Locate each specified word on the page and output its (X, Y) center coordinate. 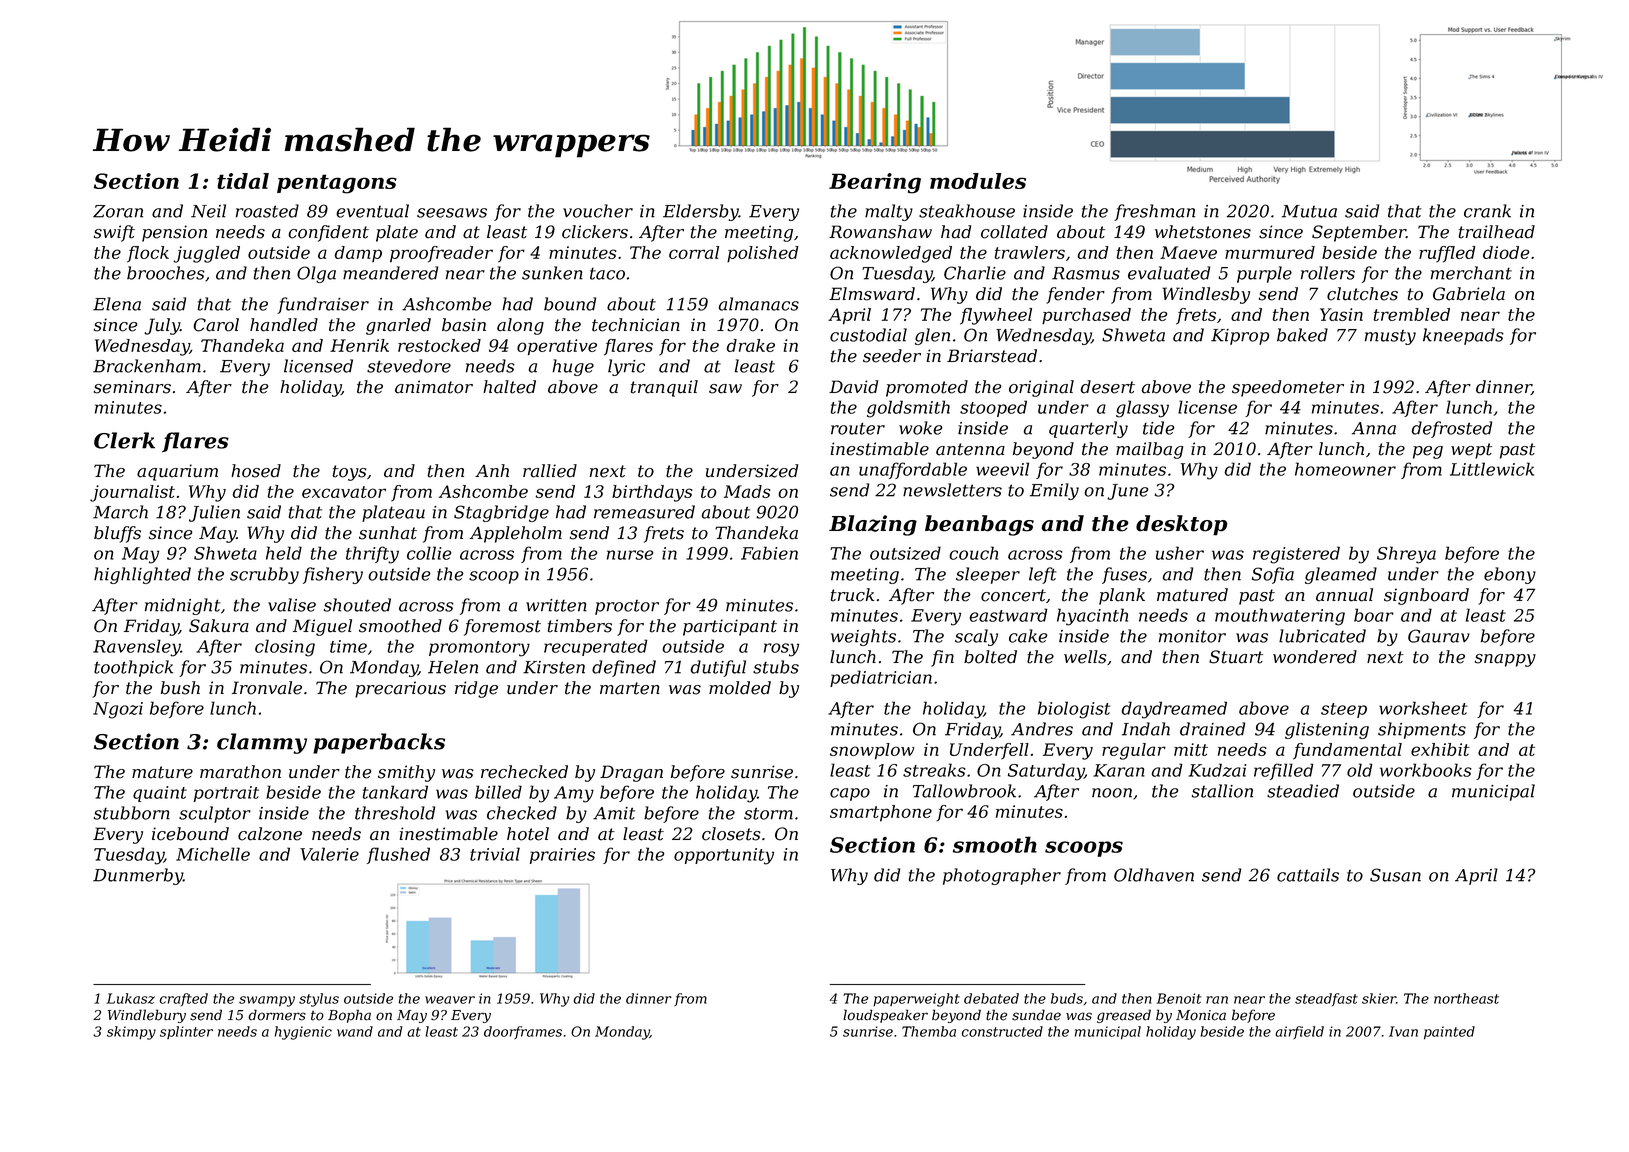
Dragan (631, 773)
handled (284, 325)
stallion (1222, 791)
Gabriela (1469, 294)
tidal (243, 181)
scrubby (264, 575)
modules (978, 181)
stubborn (132, 813)
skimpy (131, 1033)
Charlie (975, 273)
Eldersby (701, 212)
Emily (1054, 491)
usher (1180, 553)
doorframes (523, 1032)
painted (1449, 1033)
